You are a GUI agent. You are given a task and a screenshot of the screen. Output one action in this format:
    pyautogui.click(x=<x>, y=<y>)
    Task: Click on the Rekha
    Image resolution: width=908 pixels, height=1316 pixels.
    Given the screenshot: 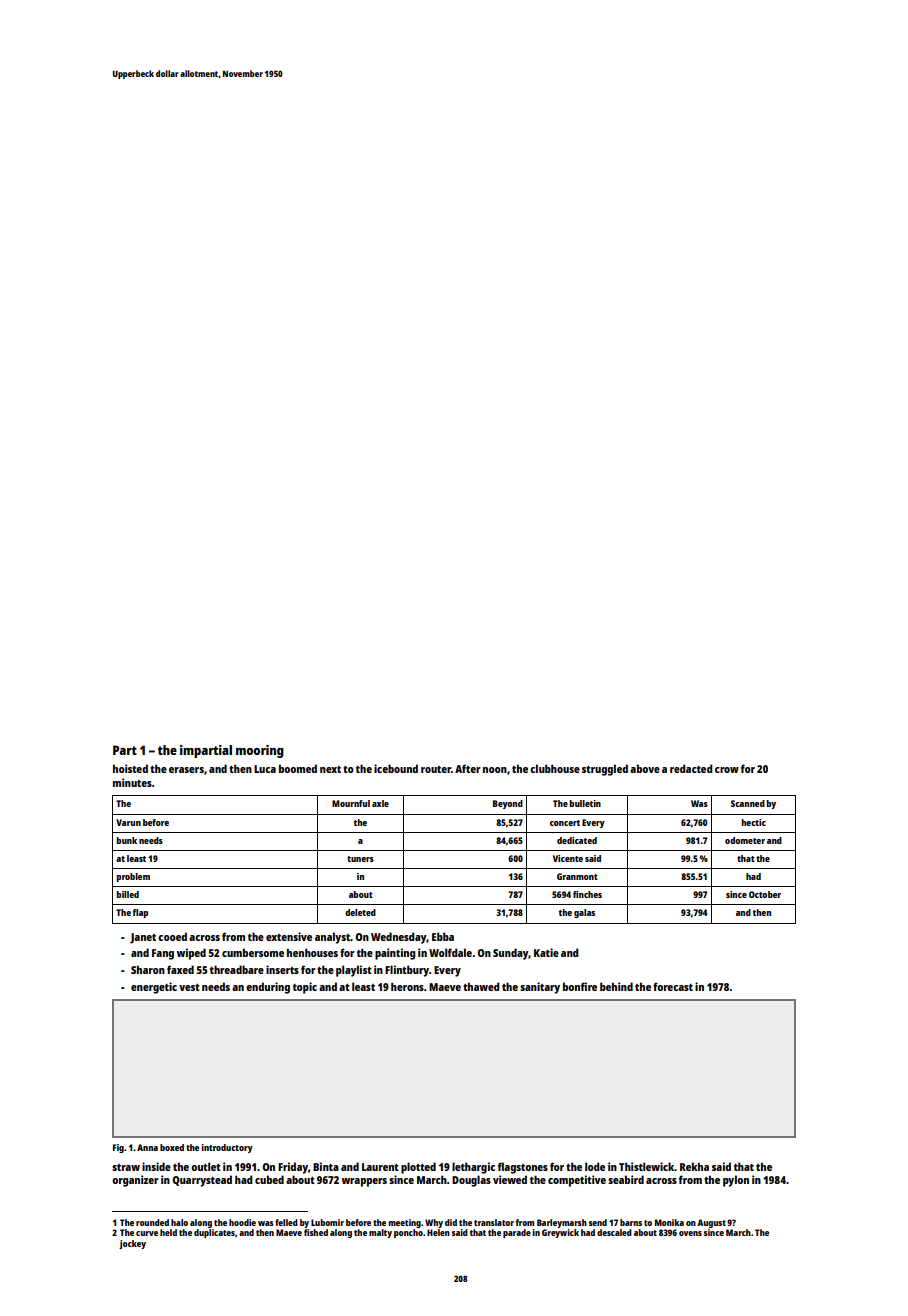 What is the action you would take?
    pyautogui.click(x=694, y=1166)
